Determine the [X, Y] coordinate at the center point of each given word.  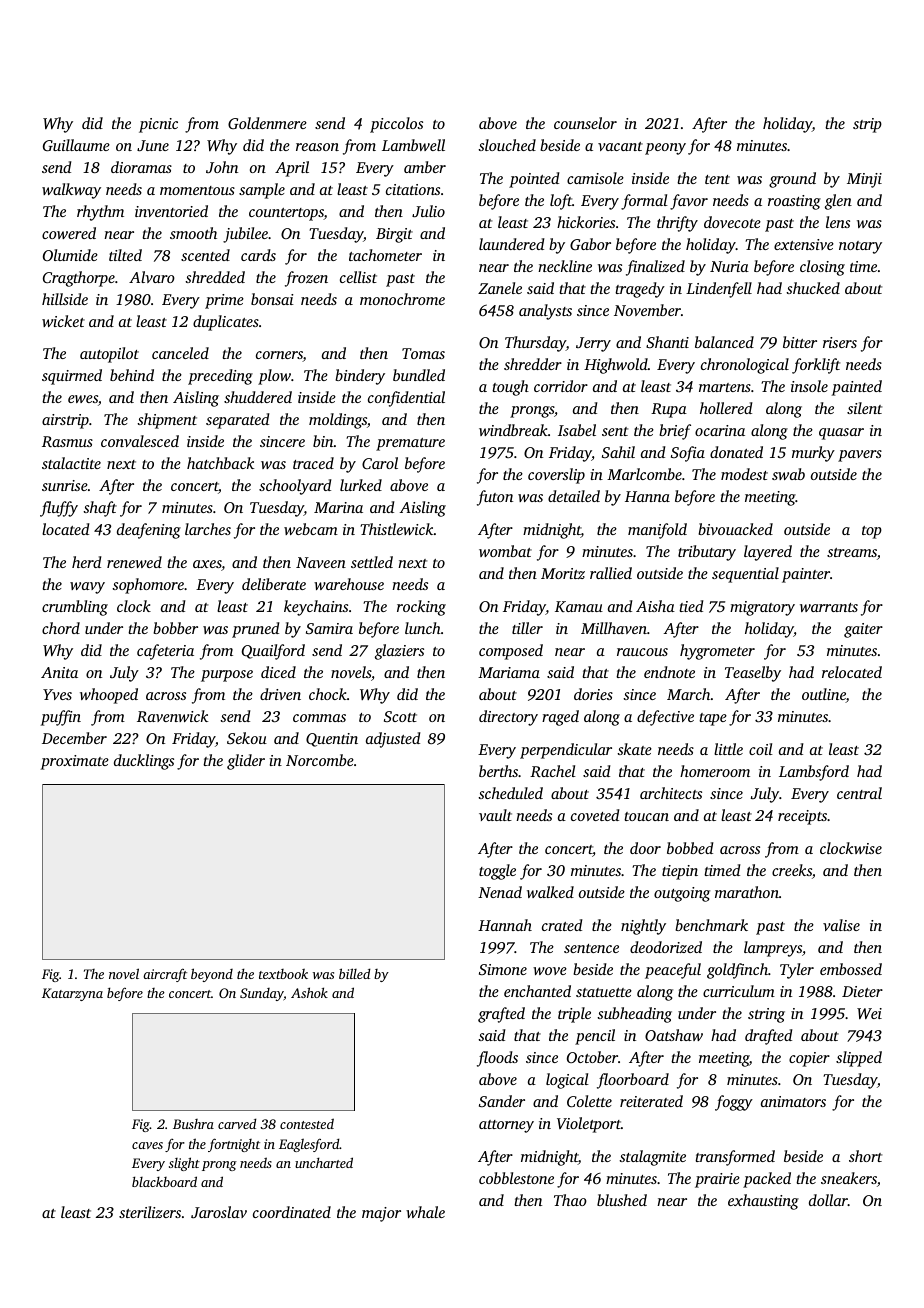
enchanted [537, 991]
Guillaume [76, 145]
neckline [565, 266]
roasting [794, 202]
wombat [505, 551]
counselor [585, 123]
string [766, 1015]
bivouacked [735, 529]
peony [665, 149]
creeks [792, 870]
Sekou [247, 738]
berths [498, 771]
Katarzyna [72, 994]
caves [147, 1145]
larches [208, 529]
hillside [65, 299]
